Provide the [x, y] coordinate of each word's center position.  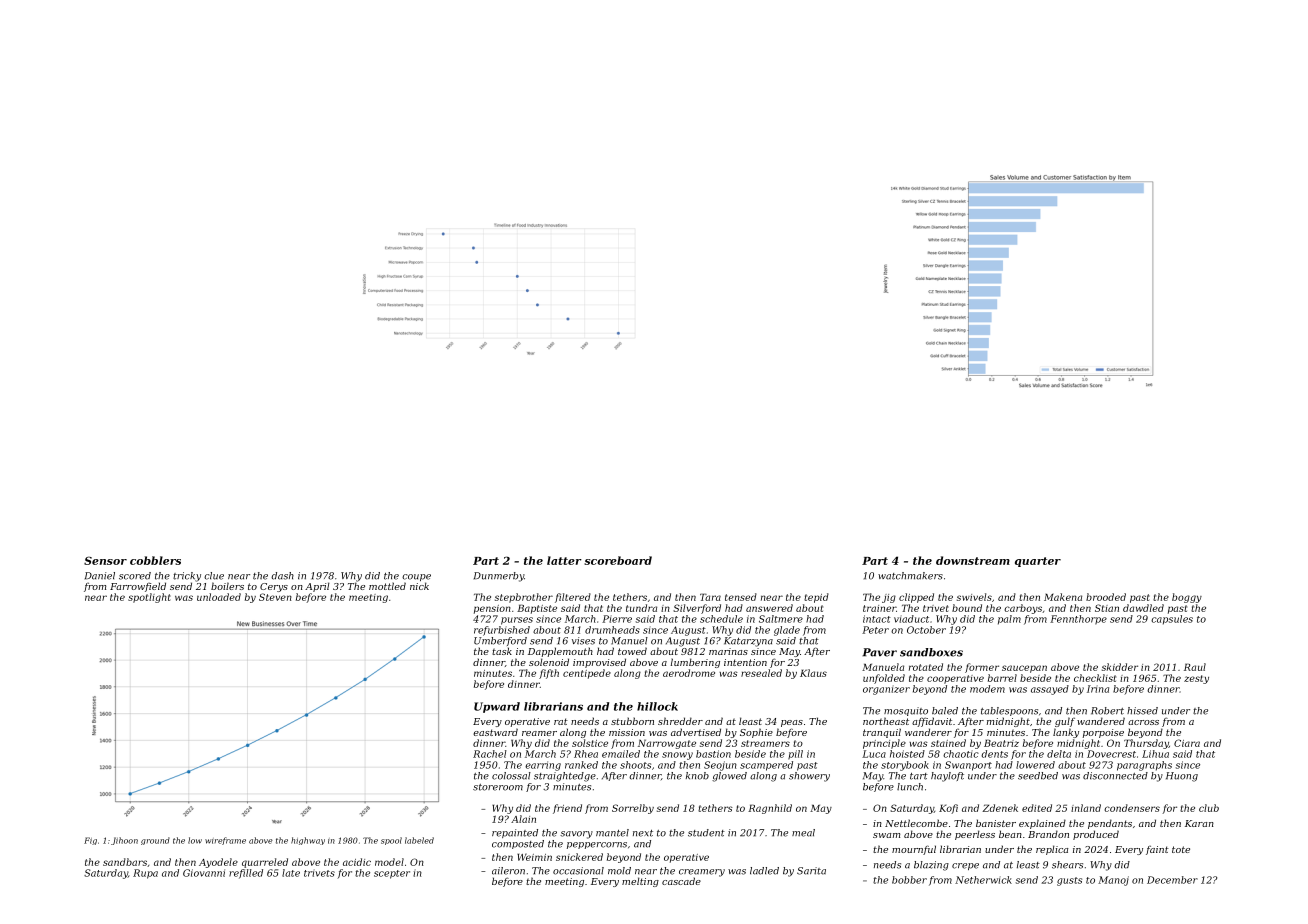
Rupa [145, 874]
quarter [1038, 562]
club [1209, 808]
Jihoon [124, 841]
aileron [508, 871]
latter [564, 560]
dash [282, 576]
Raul [1195, 667]
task [502, 651]
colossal [511, 776]
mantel [612, 833]
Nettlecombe [916, 823]
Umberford [500, 641]
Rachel [490, 754]
